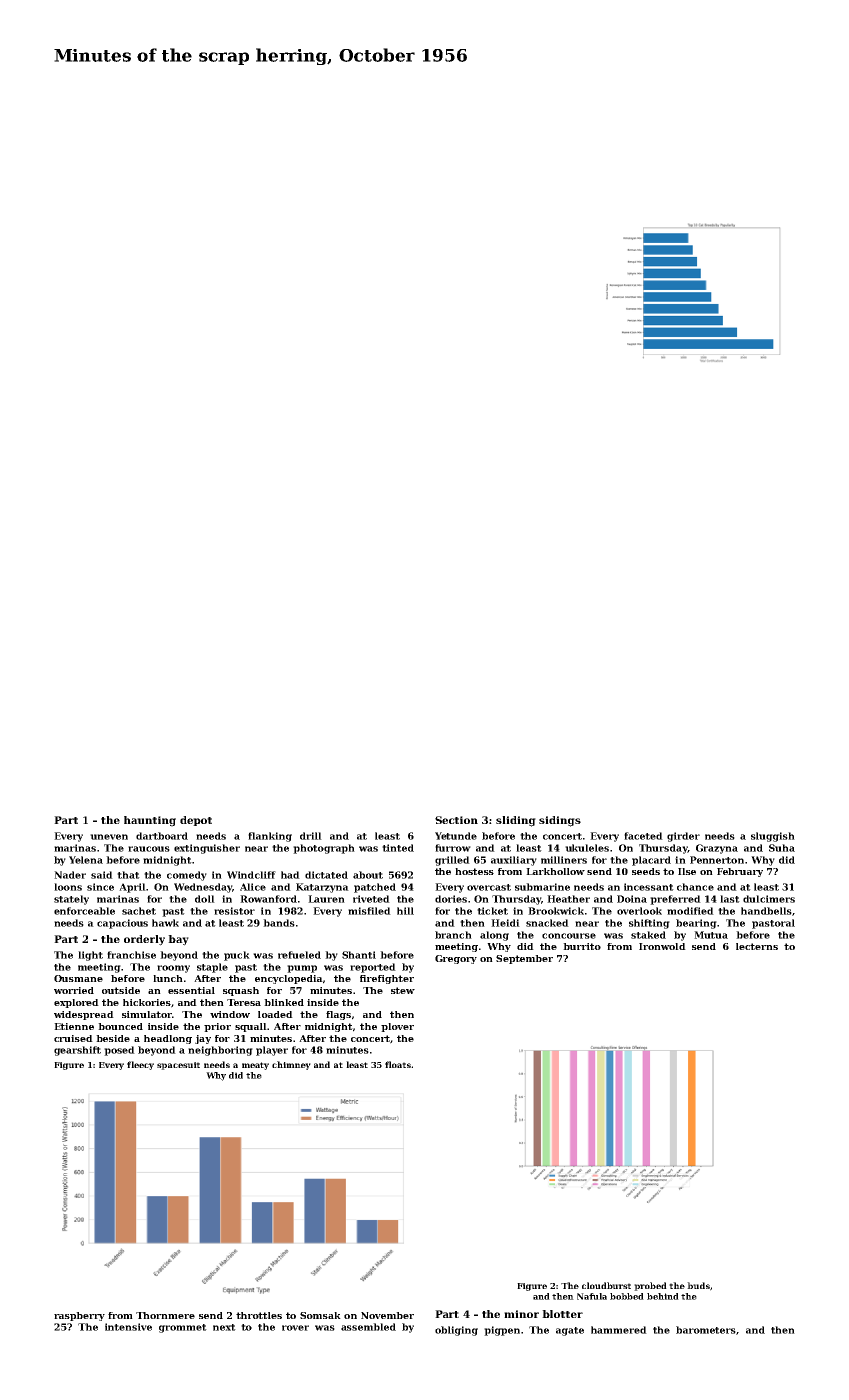 This screenshot has height=1400, width=849. Describe the element at coordinates (368, 1327) in the screenshot. I see `assembled` at that location.
